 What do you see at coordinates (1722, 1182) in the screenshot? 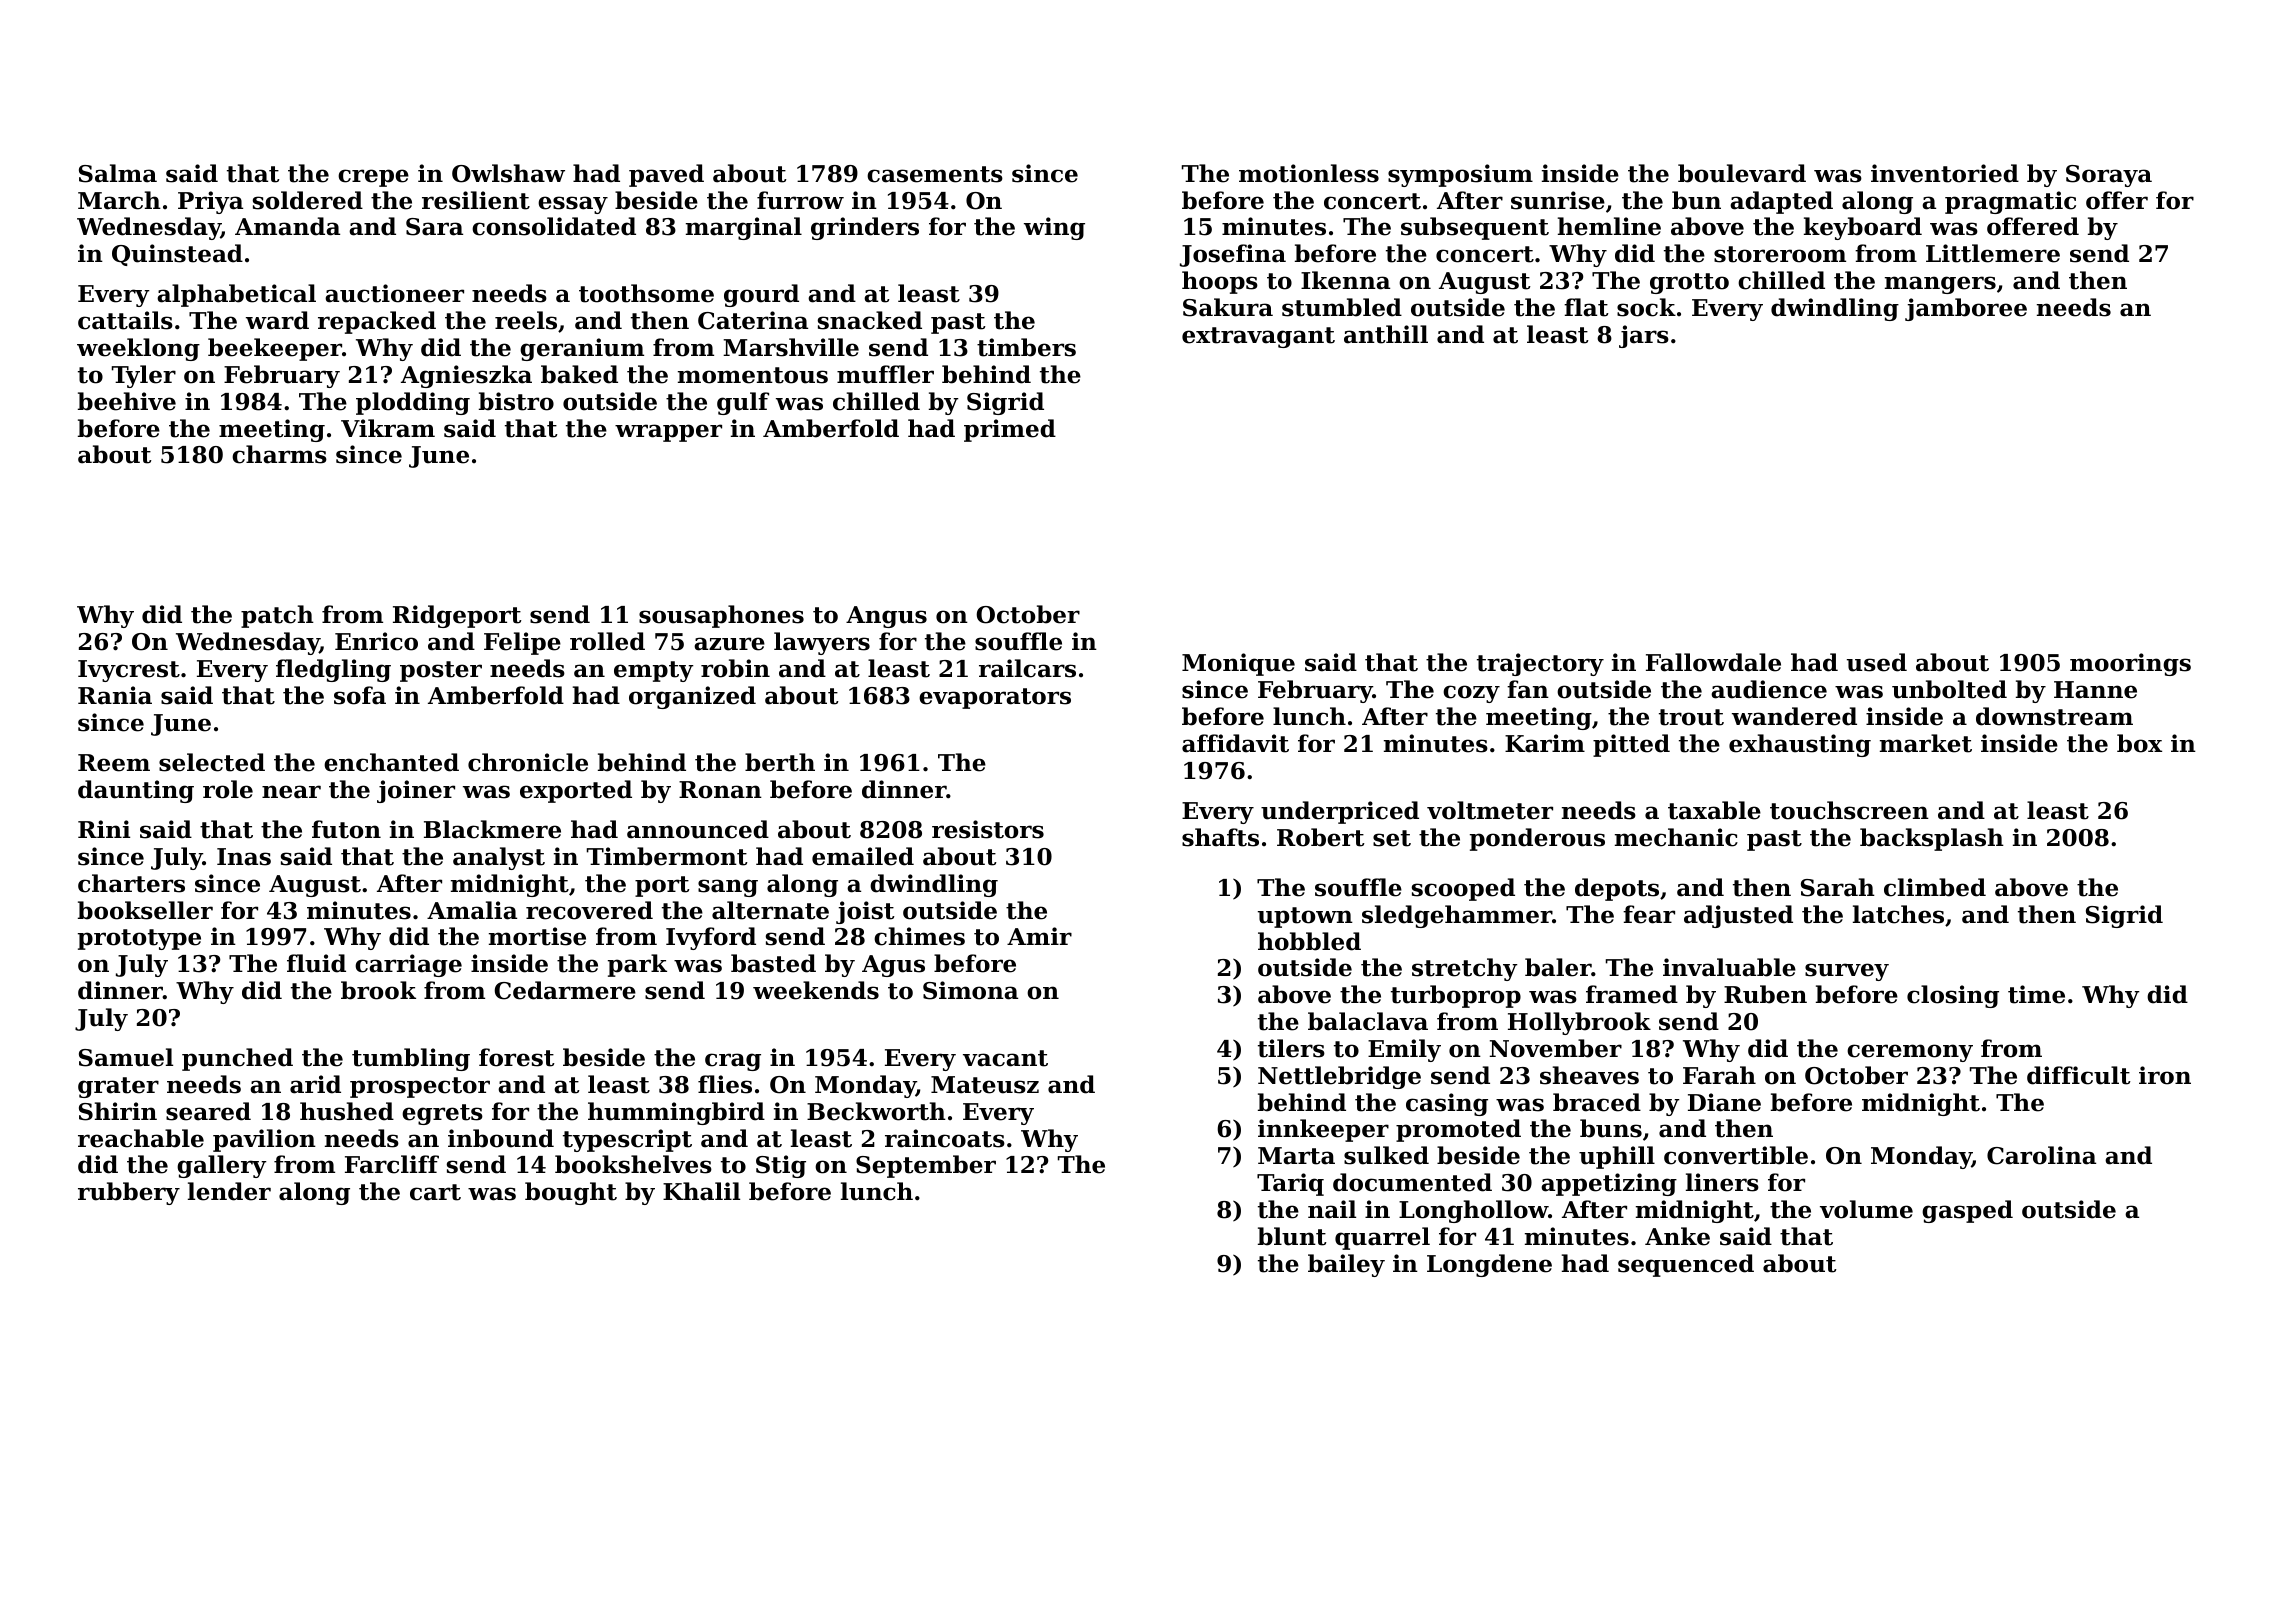
I see `liners` at bounding box center [1722, 1182].
